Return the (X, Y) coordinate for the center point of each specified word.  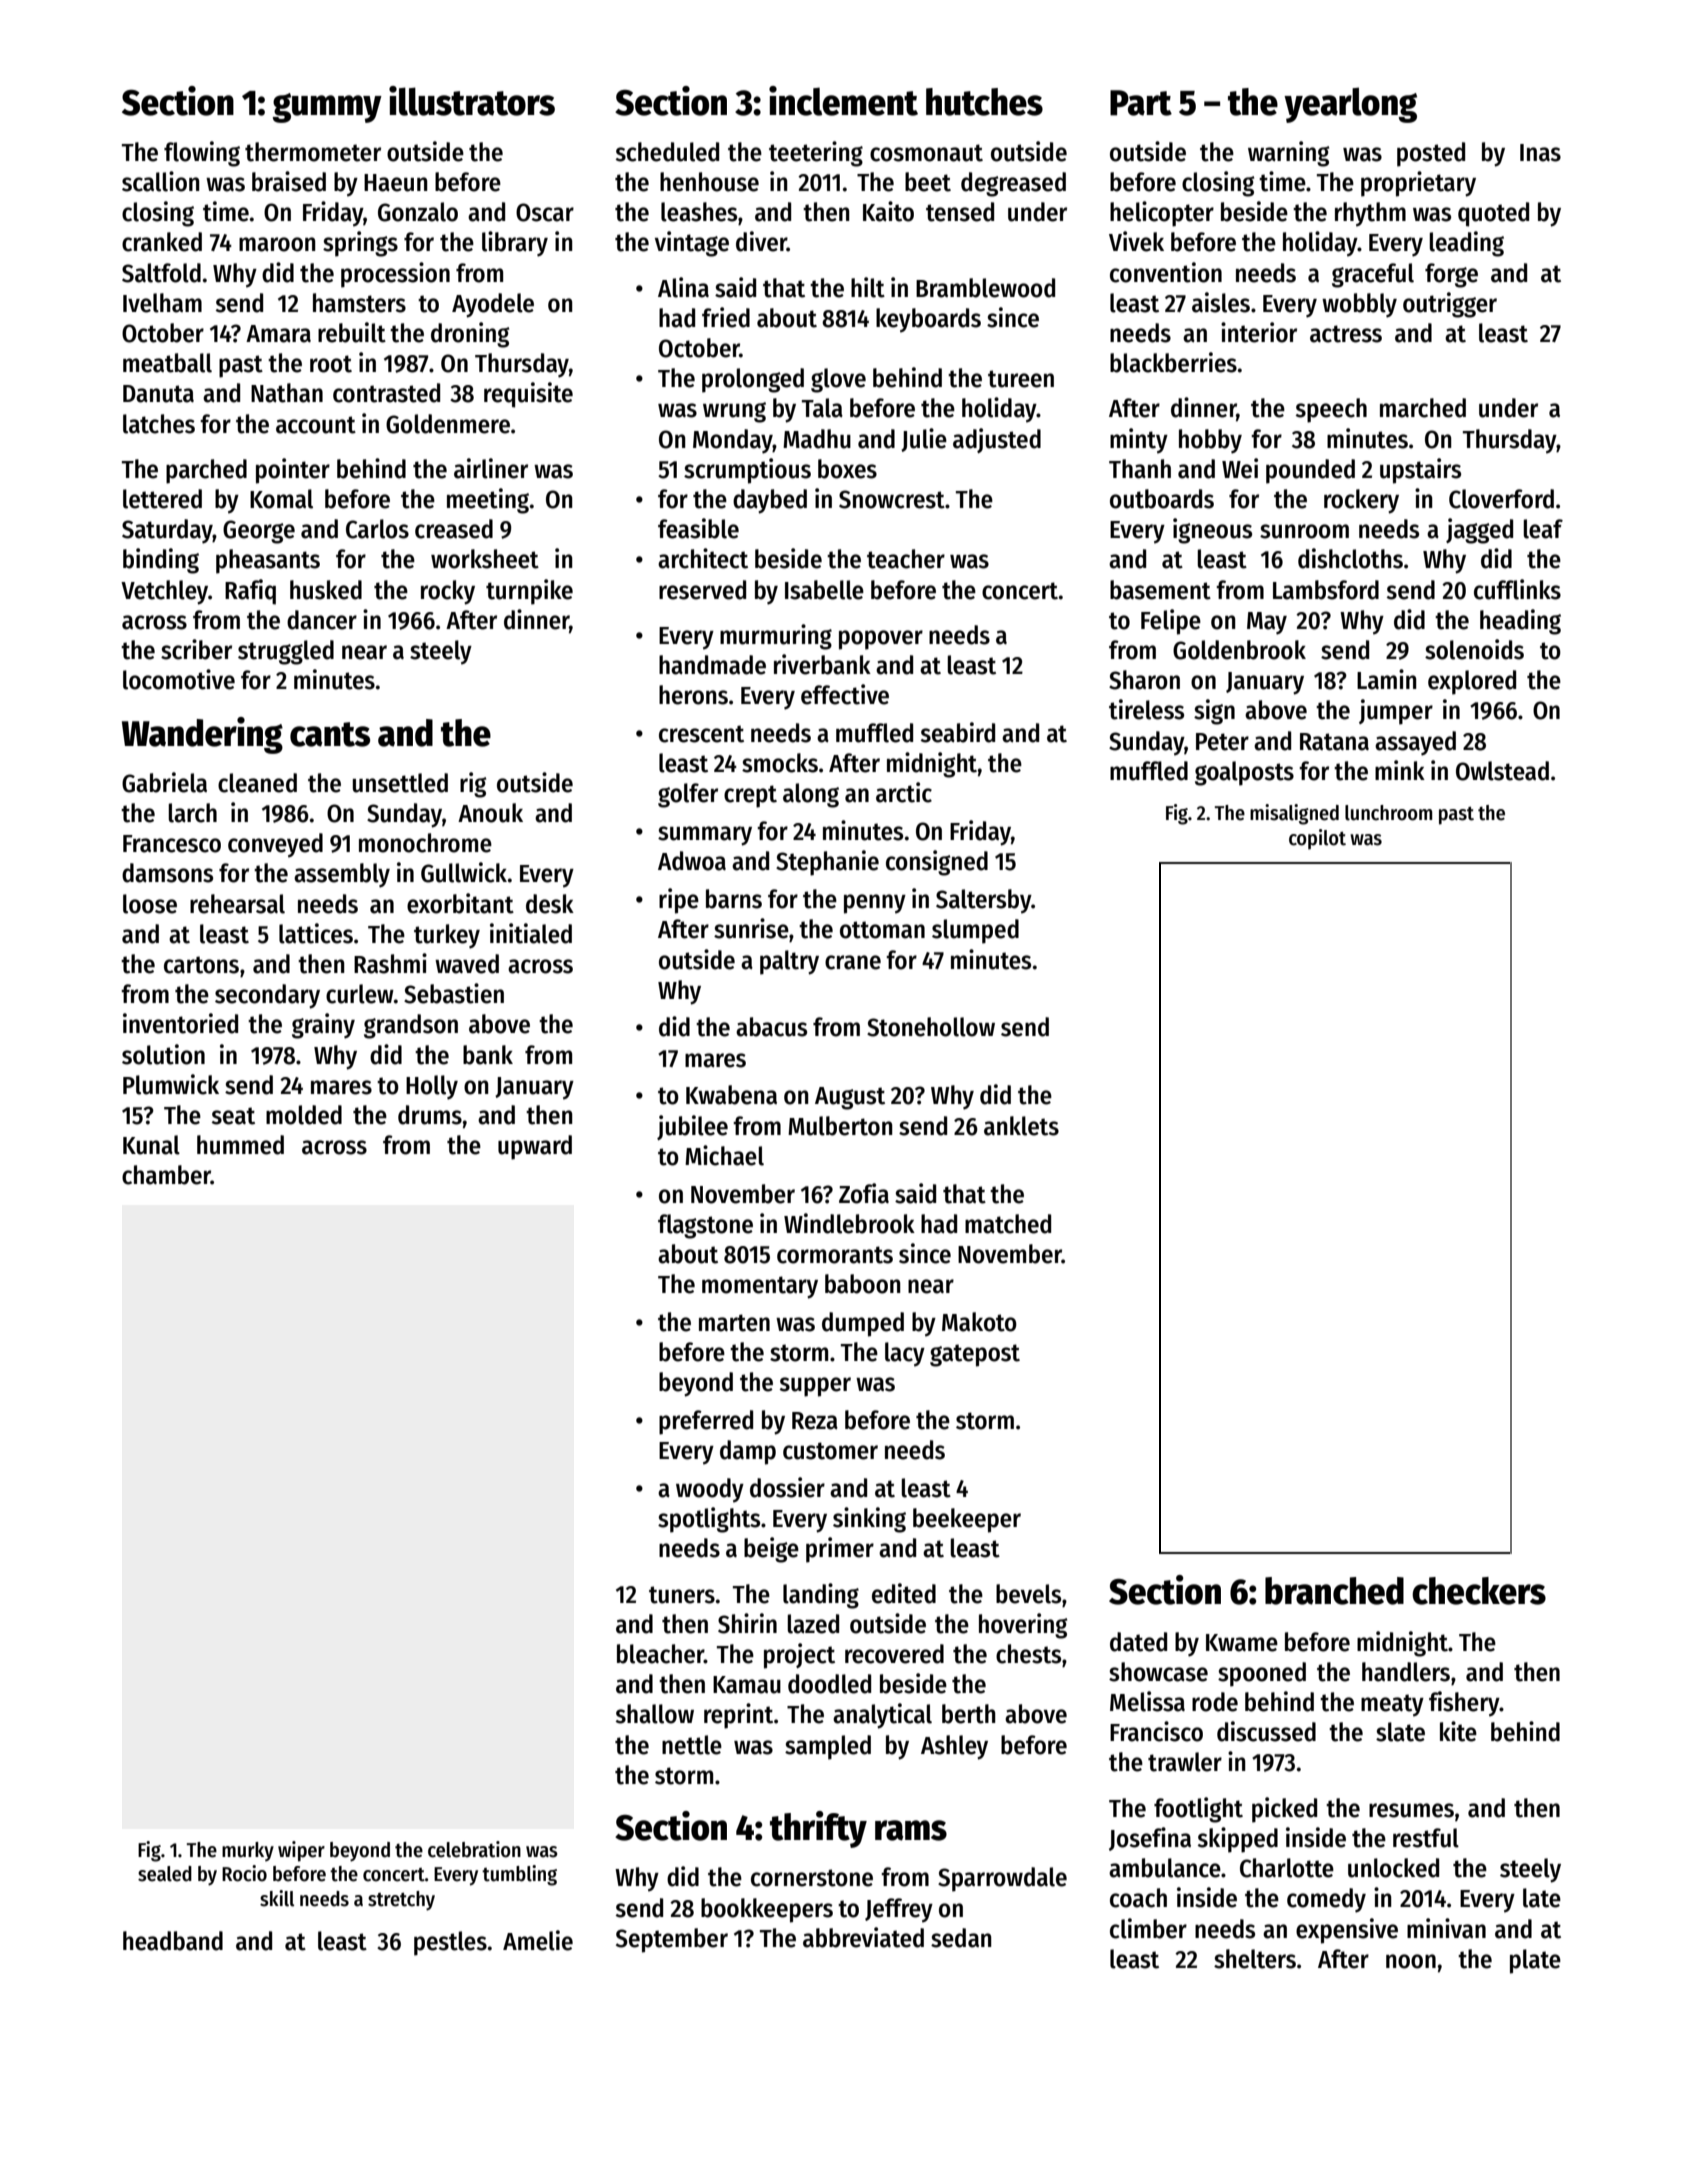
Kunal (151, 1145)
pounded (1310, 471)
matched (1008, 1224)
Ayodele (493, 305)
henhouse (709, 182)
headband (173, 1941)
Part (1141, 103)
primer (840, 1550)
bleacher (660, 1654)
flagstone (705, 1226)
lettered (162, 499)
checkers (1479, 1591)
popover (881, 640)
